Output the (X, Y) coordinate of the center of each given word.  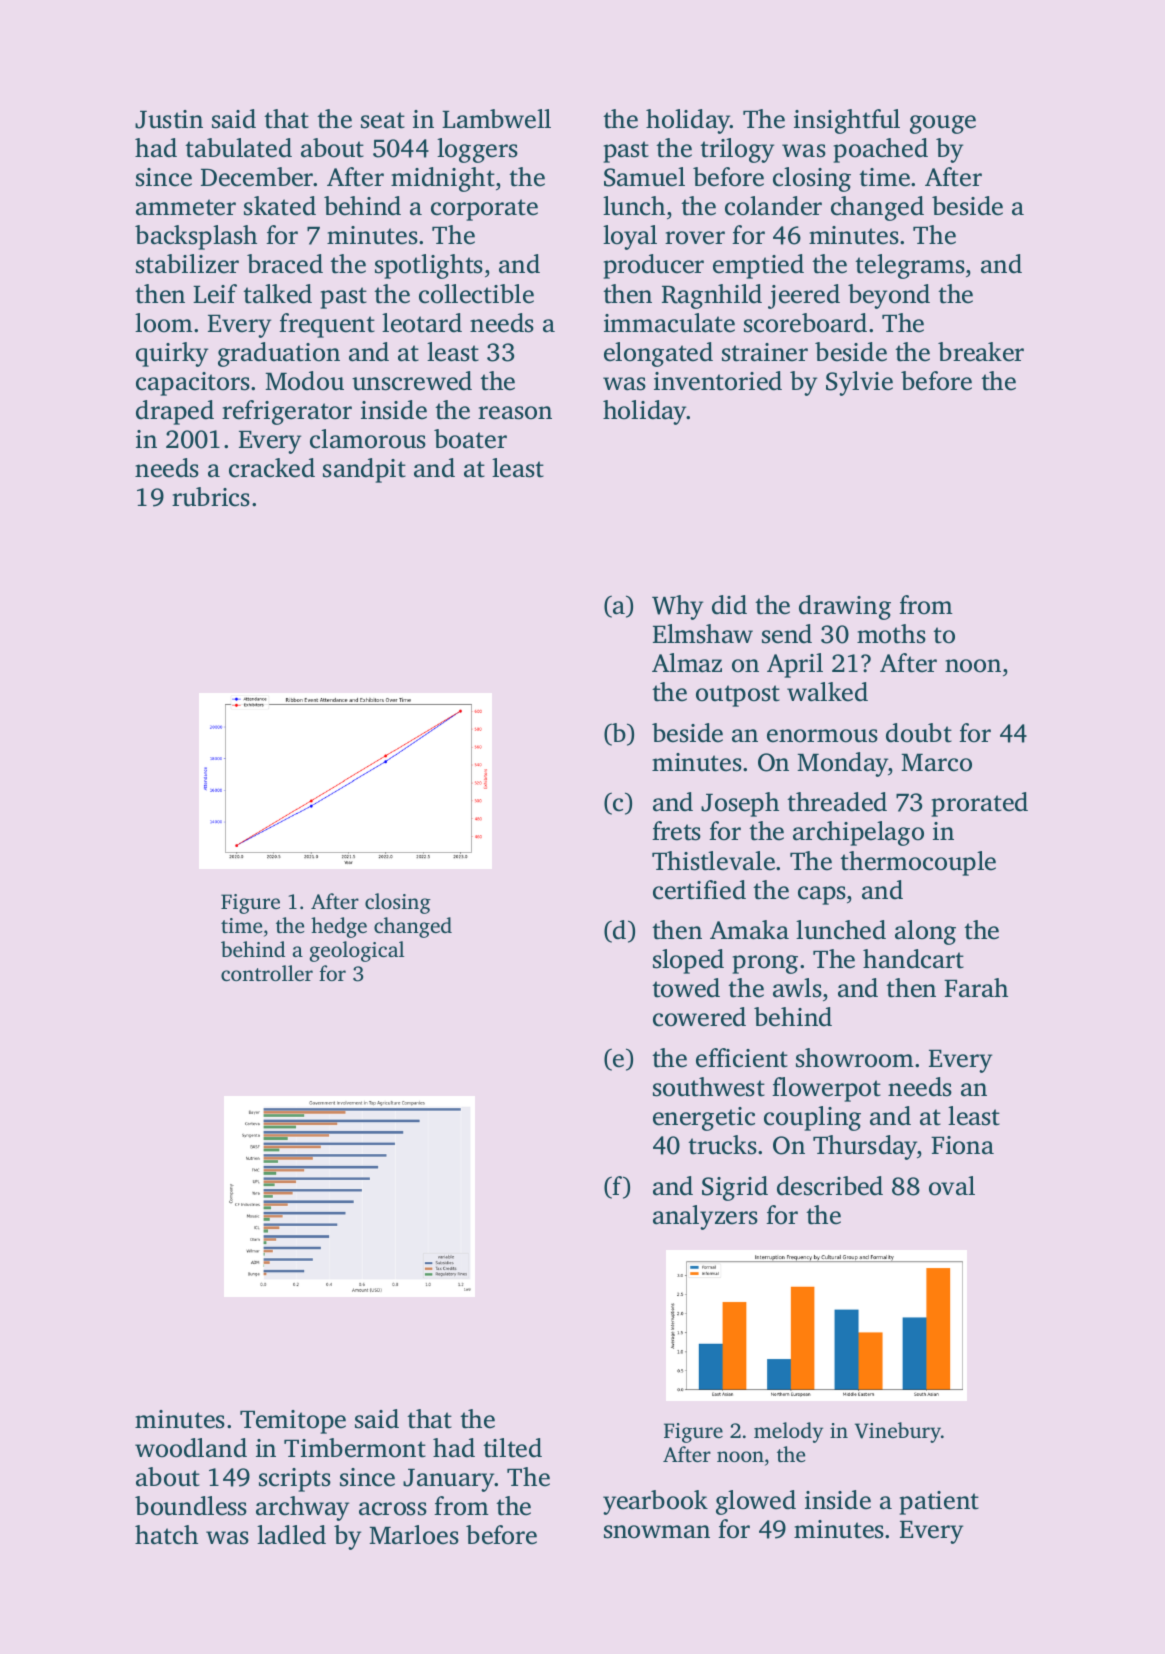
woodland (191, 1448)
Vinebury (898, 1432)
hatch (166, 1535)
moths (891, 634)
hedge (339, 927)
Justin (169, 119)
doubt (919, 733)
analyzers (705, 1217)
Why (677, 607)
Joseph (740, 804)
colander (773, 206)
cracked (272, 468)
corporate (484, 210)
